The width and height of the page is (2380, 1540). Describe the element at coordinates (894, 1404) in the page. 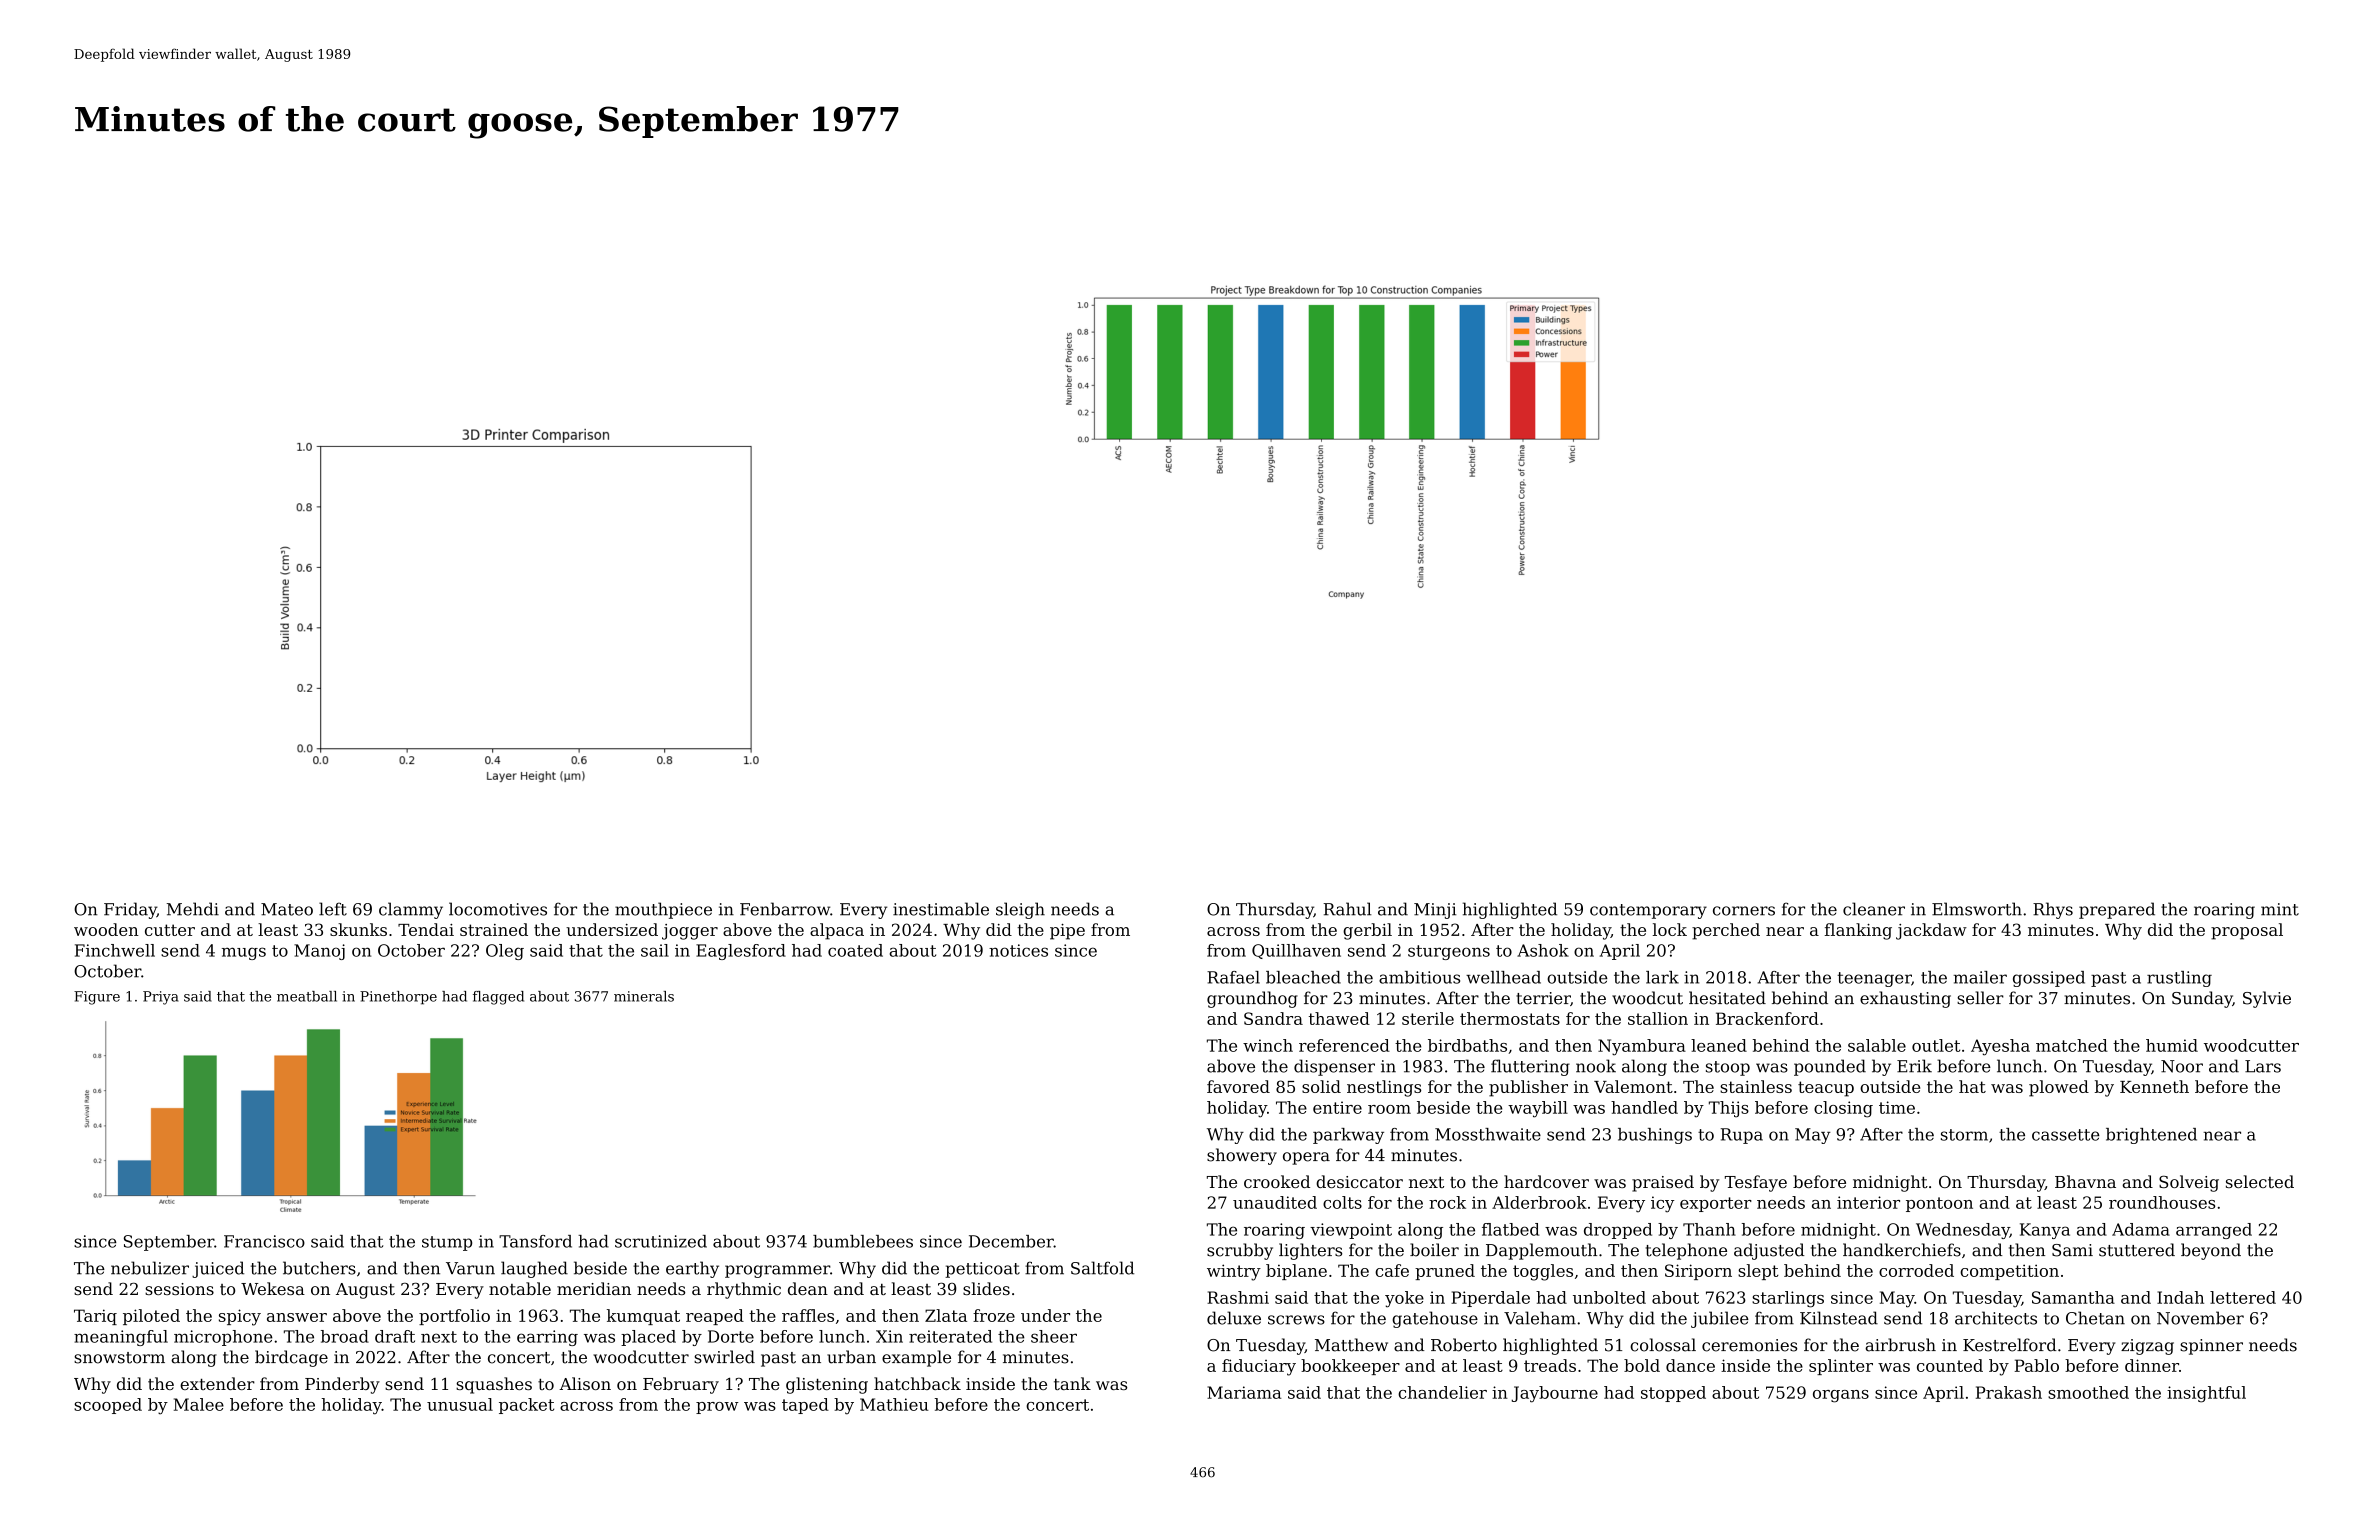

I see `Mathieu` at that location.
